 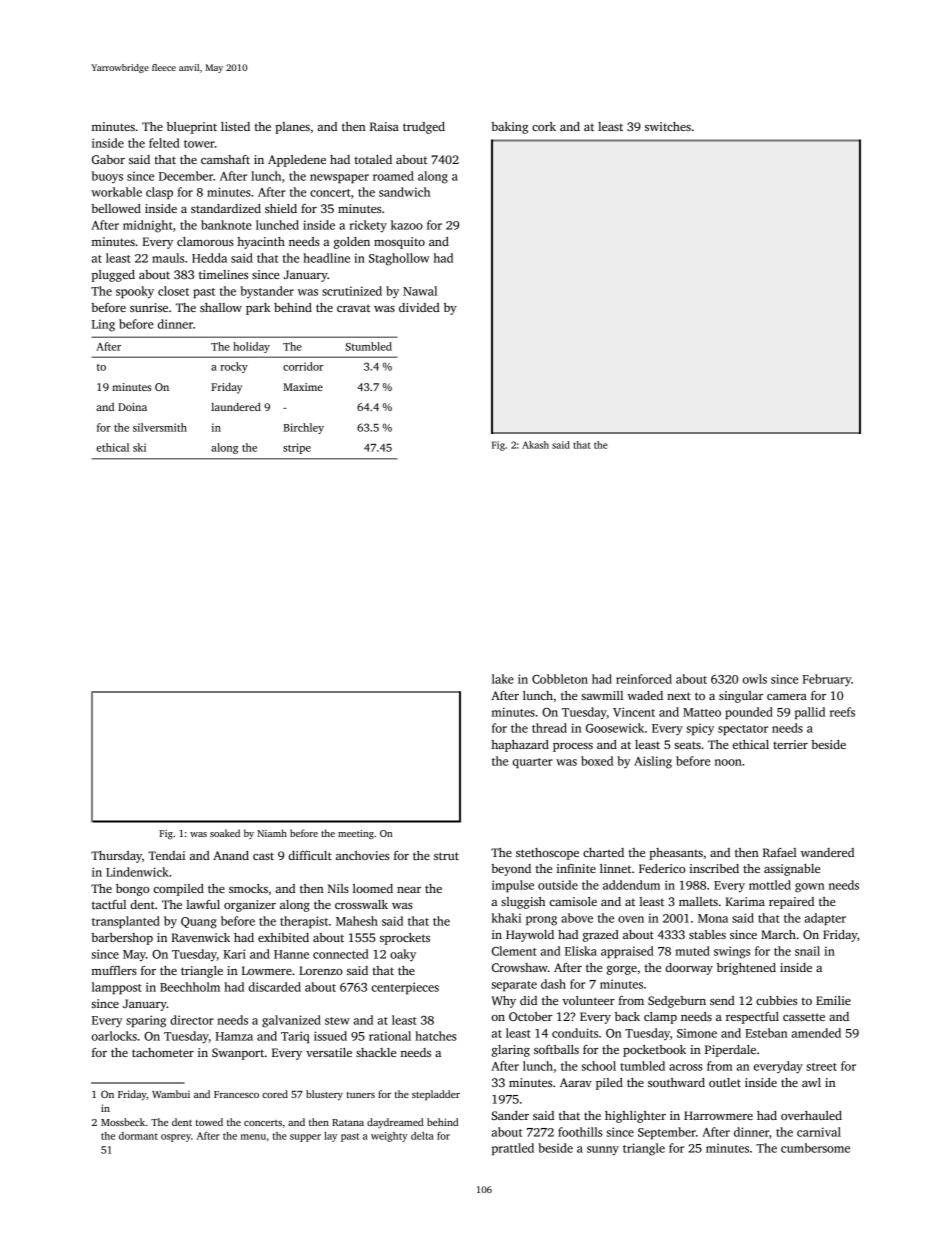 What do you see at coordinates (520, 746) in the screenshot?
I see `haphazard` at bounding box center [520, 746].
